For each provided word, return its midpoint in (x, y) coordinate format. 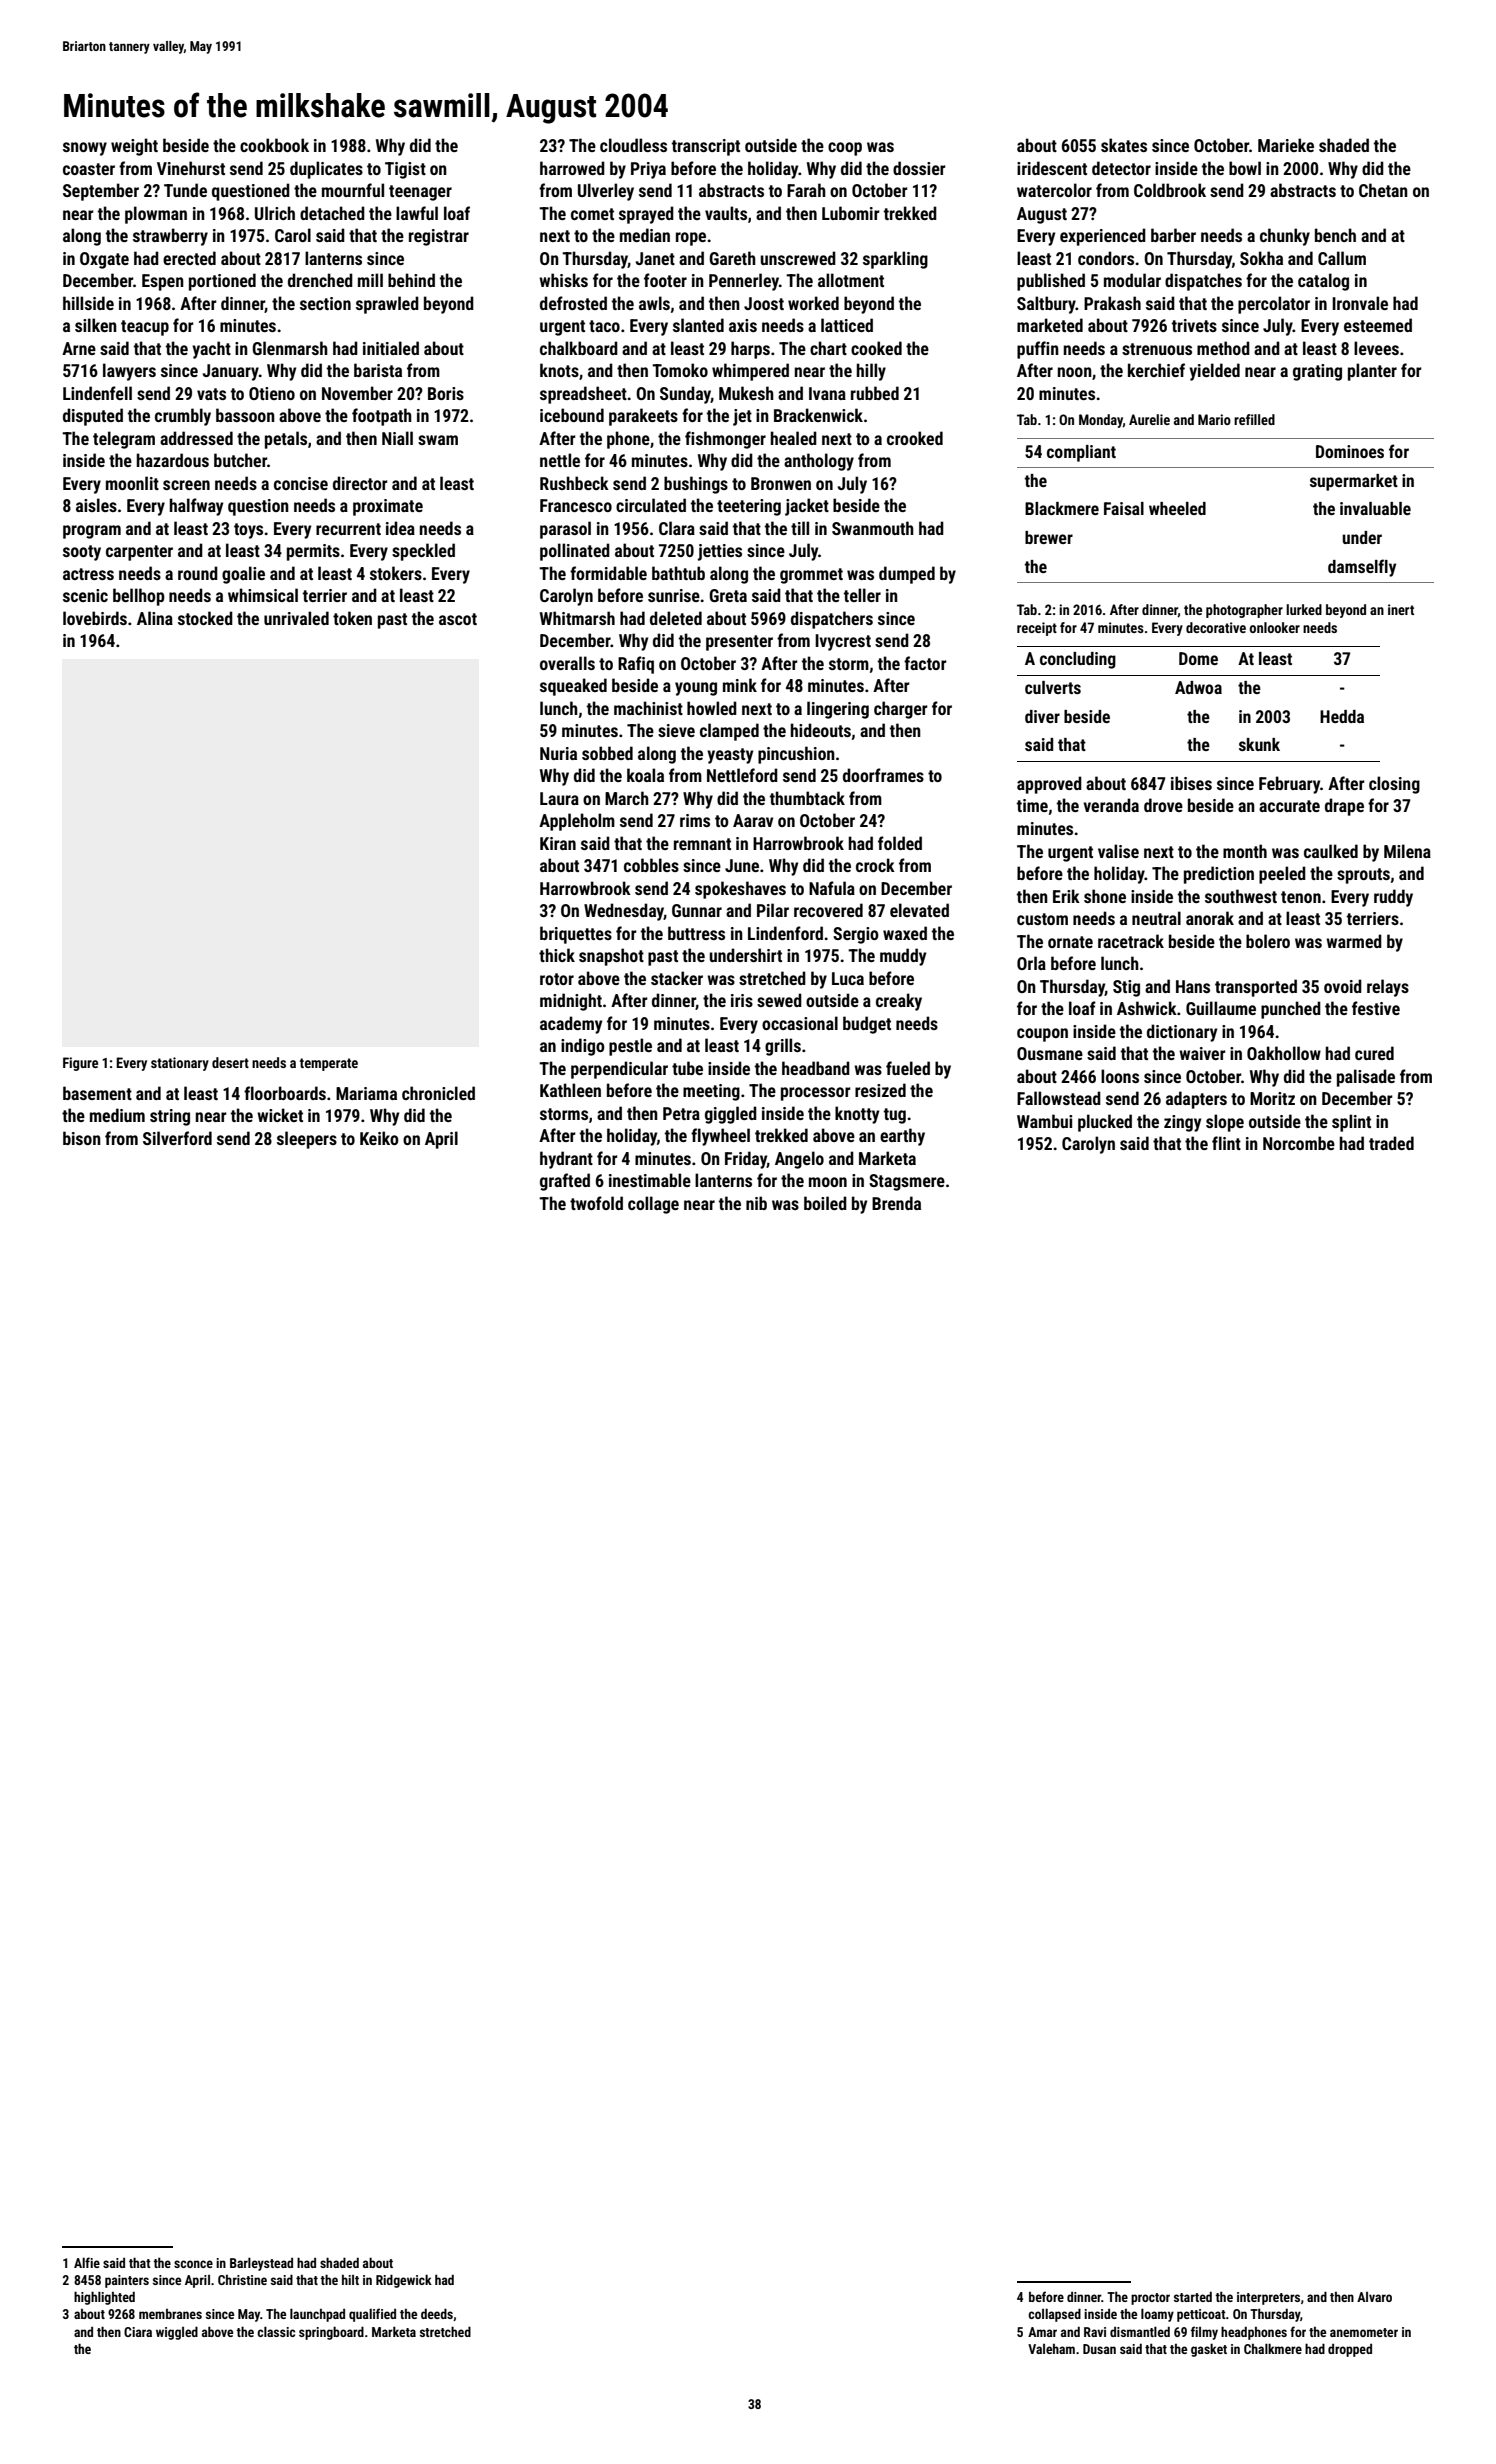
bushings (696, 485)
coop (845, 149)
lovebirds (95, 618)
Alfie (87, 2262)
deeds (437, 2313)
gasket (1209, 2350)
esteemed (1378, 325)
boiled (825, 1203)
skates (1124, 145)
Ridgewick (404, 2281)
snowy (85, 149)
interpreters (1268, 2298)
